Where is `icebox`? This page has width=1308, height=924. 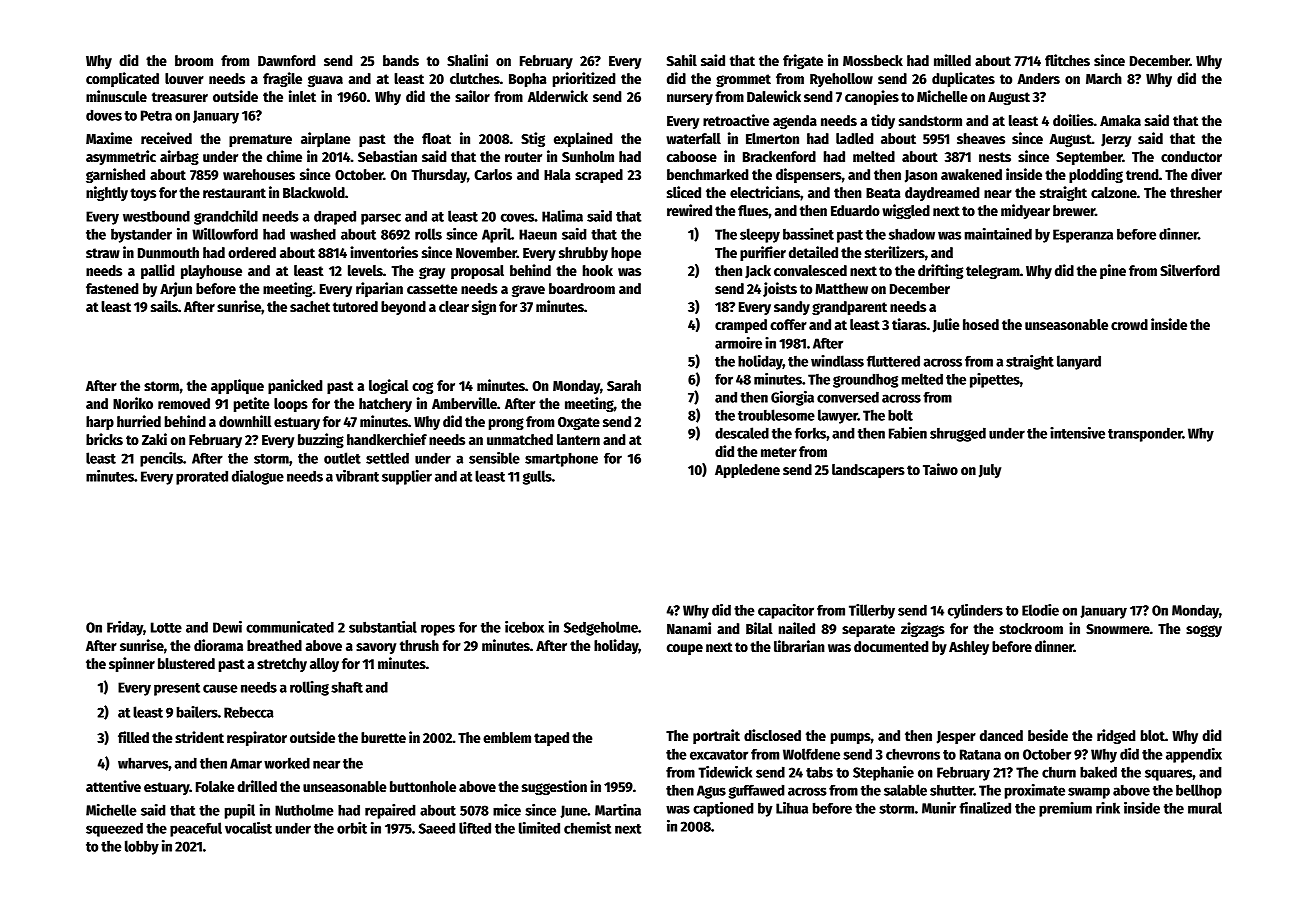 icebox is located at coordinates (524, 627).
